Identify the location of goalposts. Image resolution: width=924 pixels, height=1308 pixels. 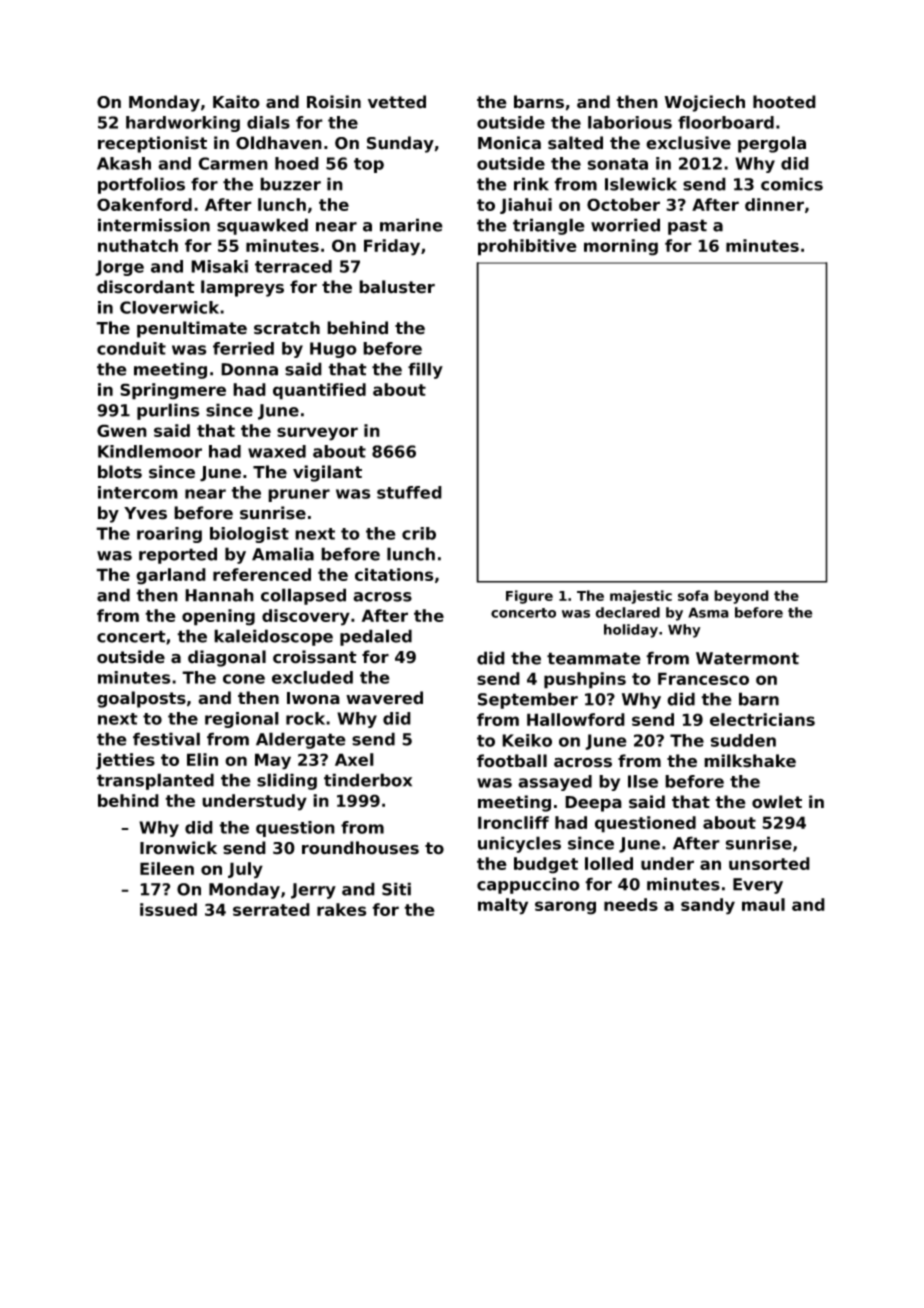
(141, 699).
